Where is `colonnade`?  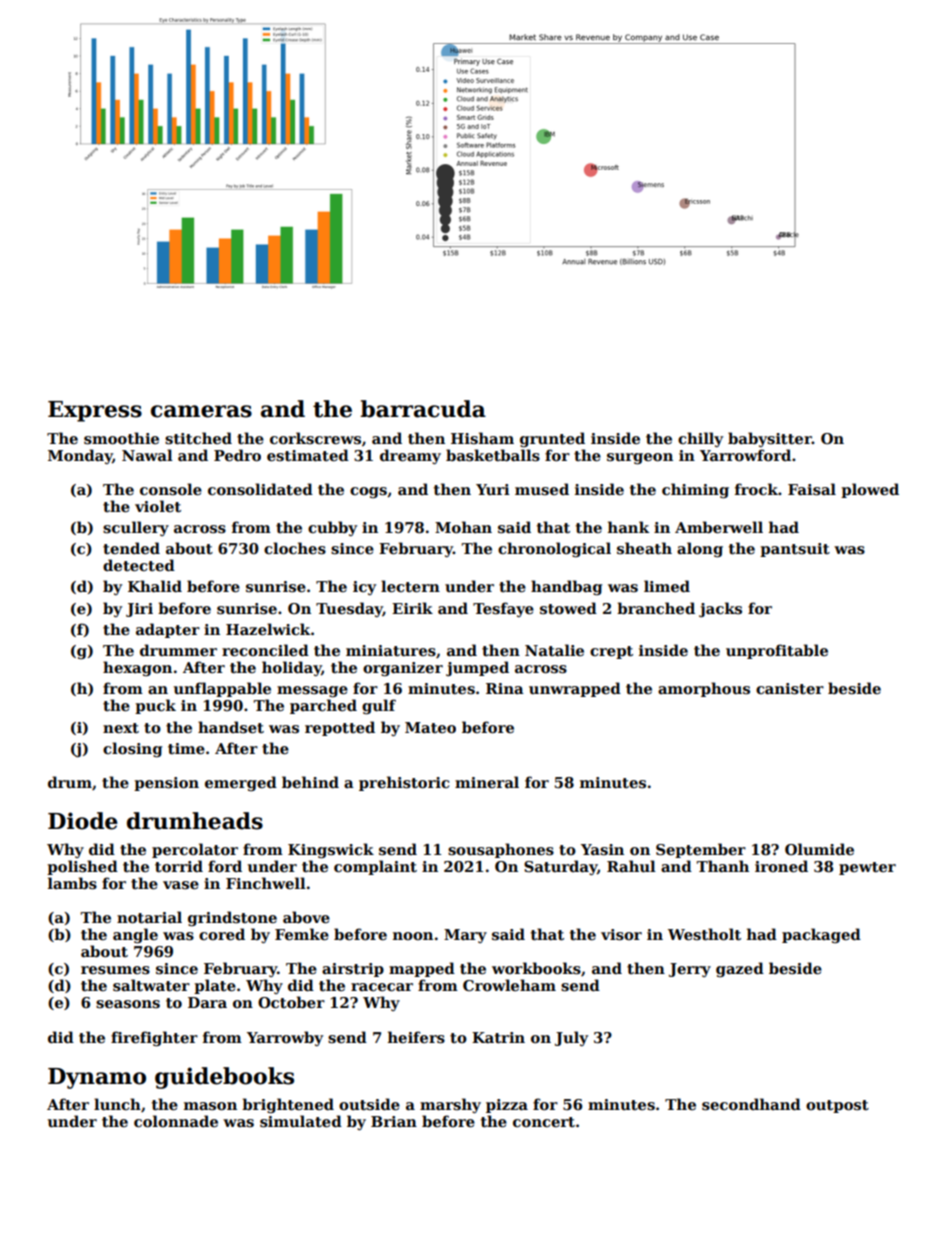 colonnade is located at coordinates (176, 1121).
